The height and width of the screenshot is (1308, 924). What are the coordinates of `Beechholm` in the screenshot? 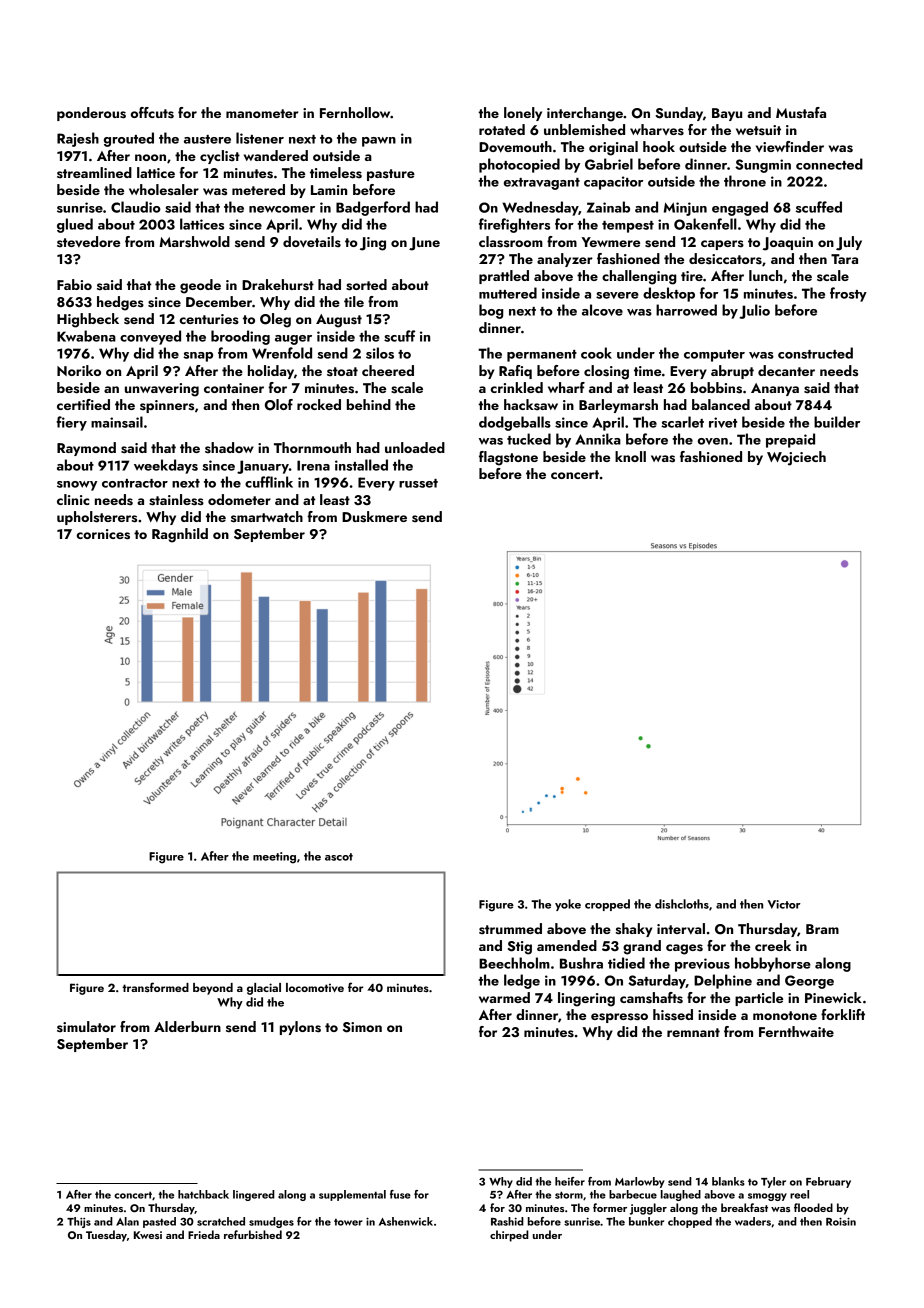 It's located at (514, 963).
